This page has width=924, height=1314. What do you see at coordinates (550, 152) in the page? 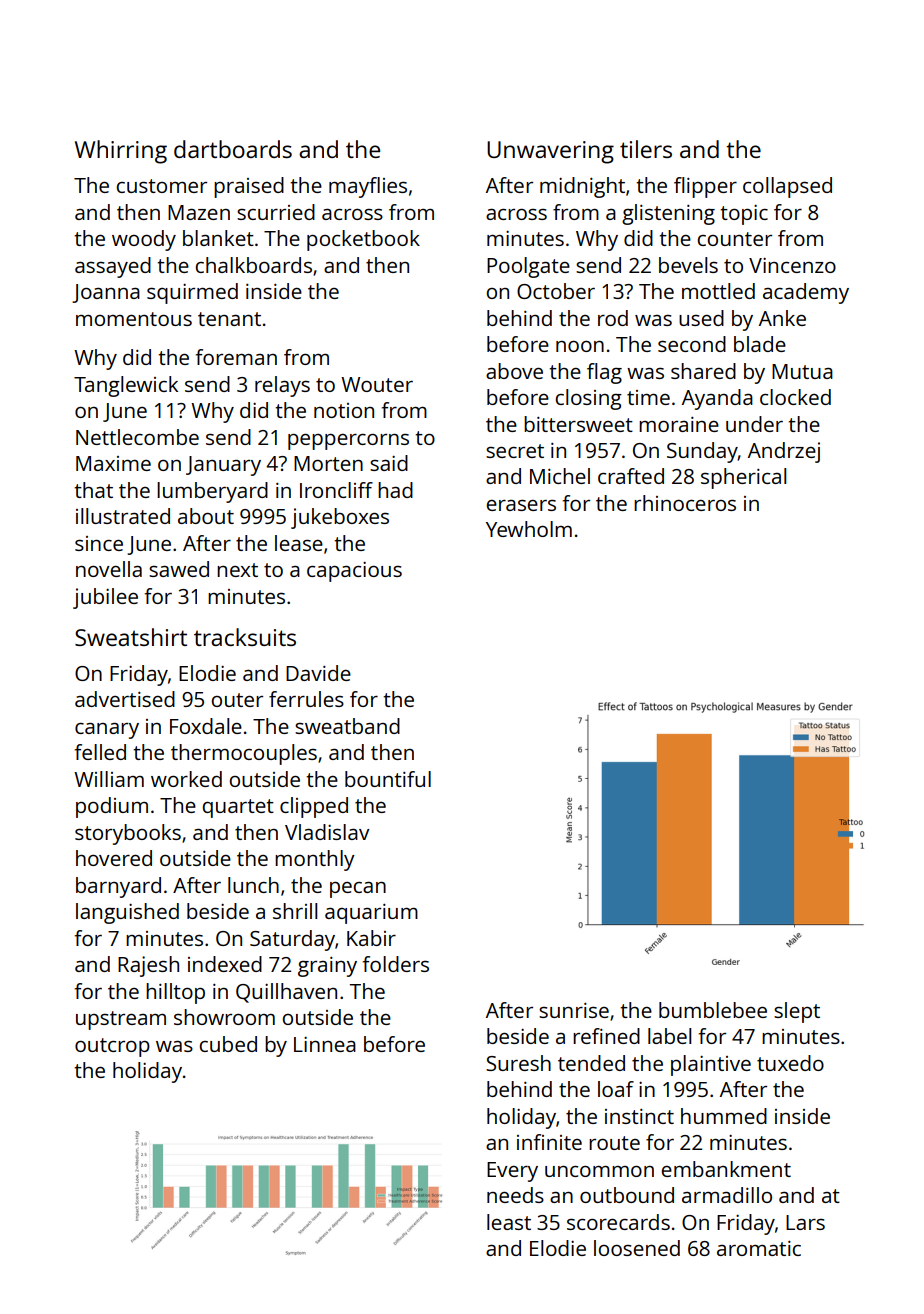
I see `Unwavering` at bounding box center [550, 152].
